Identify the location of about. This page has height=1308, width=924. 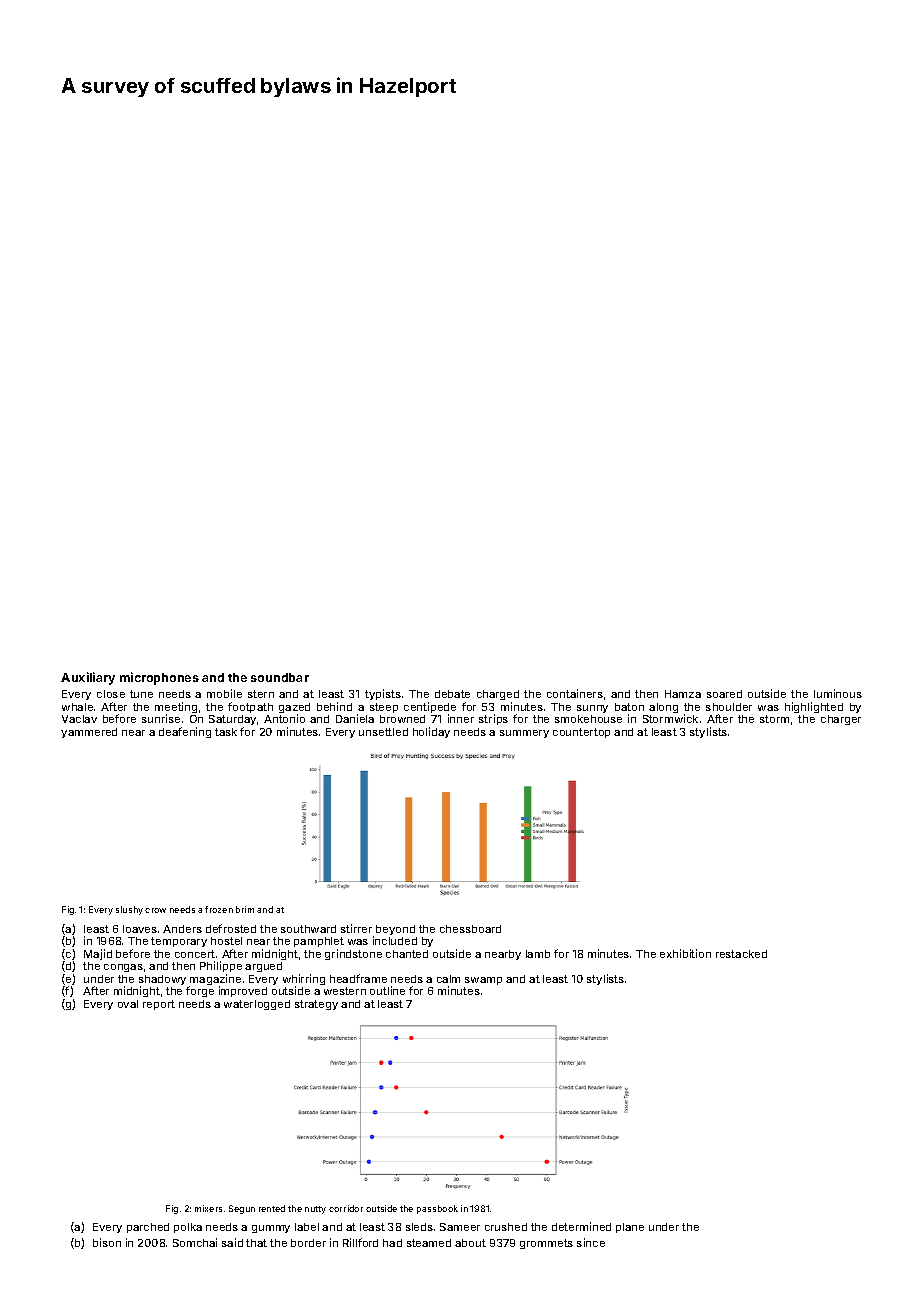
(470, 1243).
